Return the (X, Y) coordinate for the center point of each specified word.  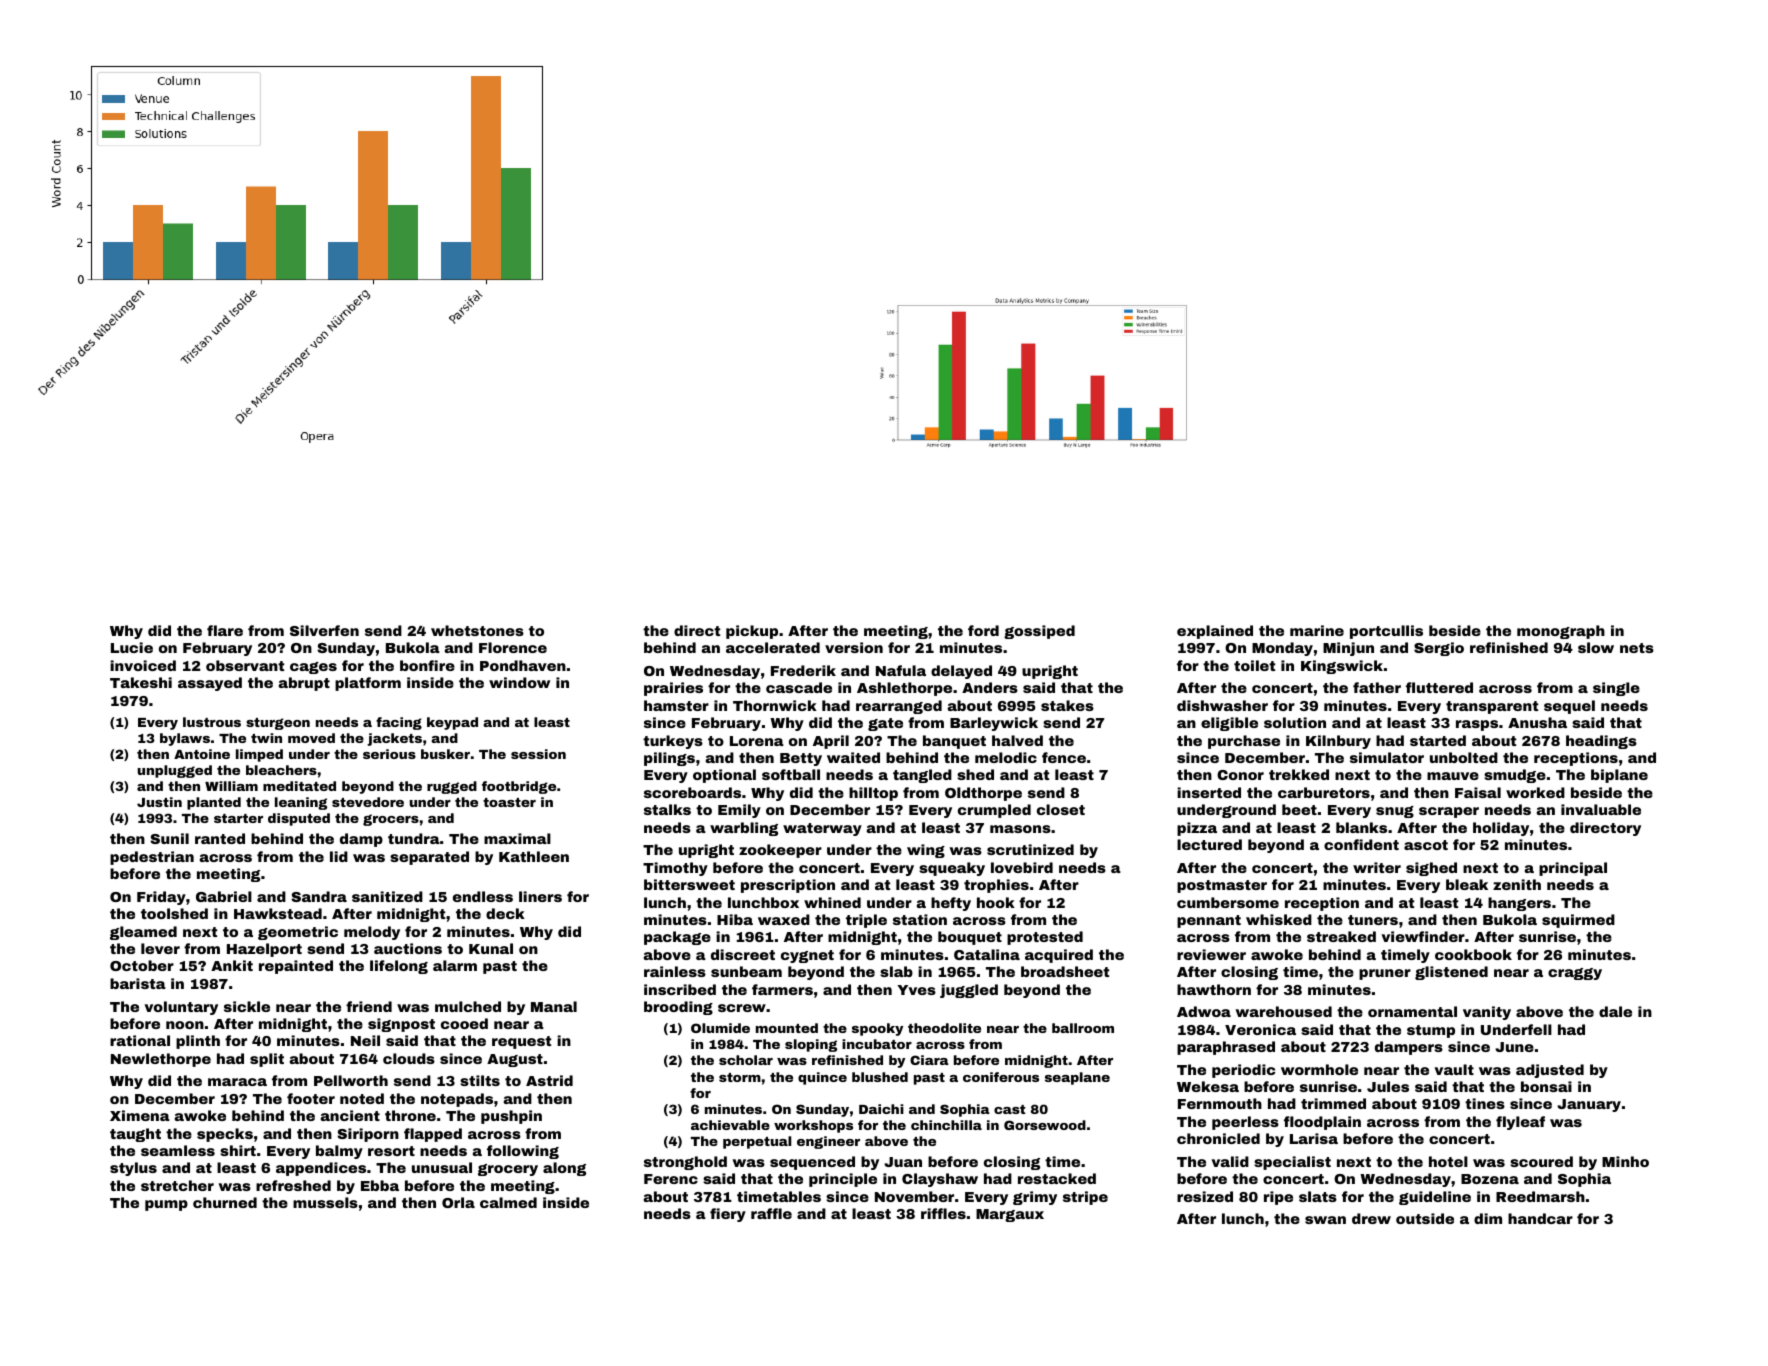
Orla (458, 1202)
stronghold (685, 1163)
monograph (1561, 632)
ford (983, 630)
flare (225, 630)
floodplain (1322, 1123)
